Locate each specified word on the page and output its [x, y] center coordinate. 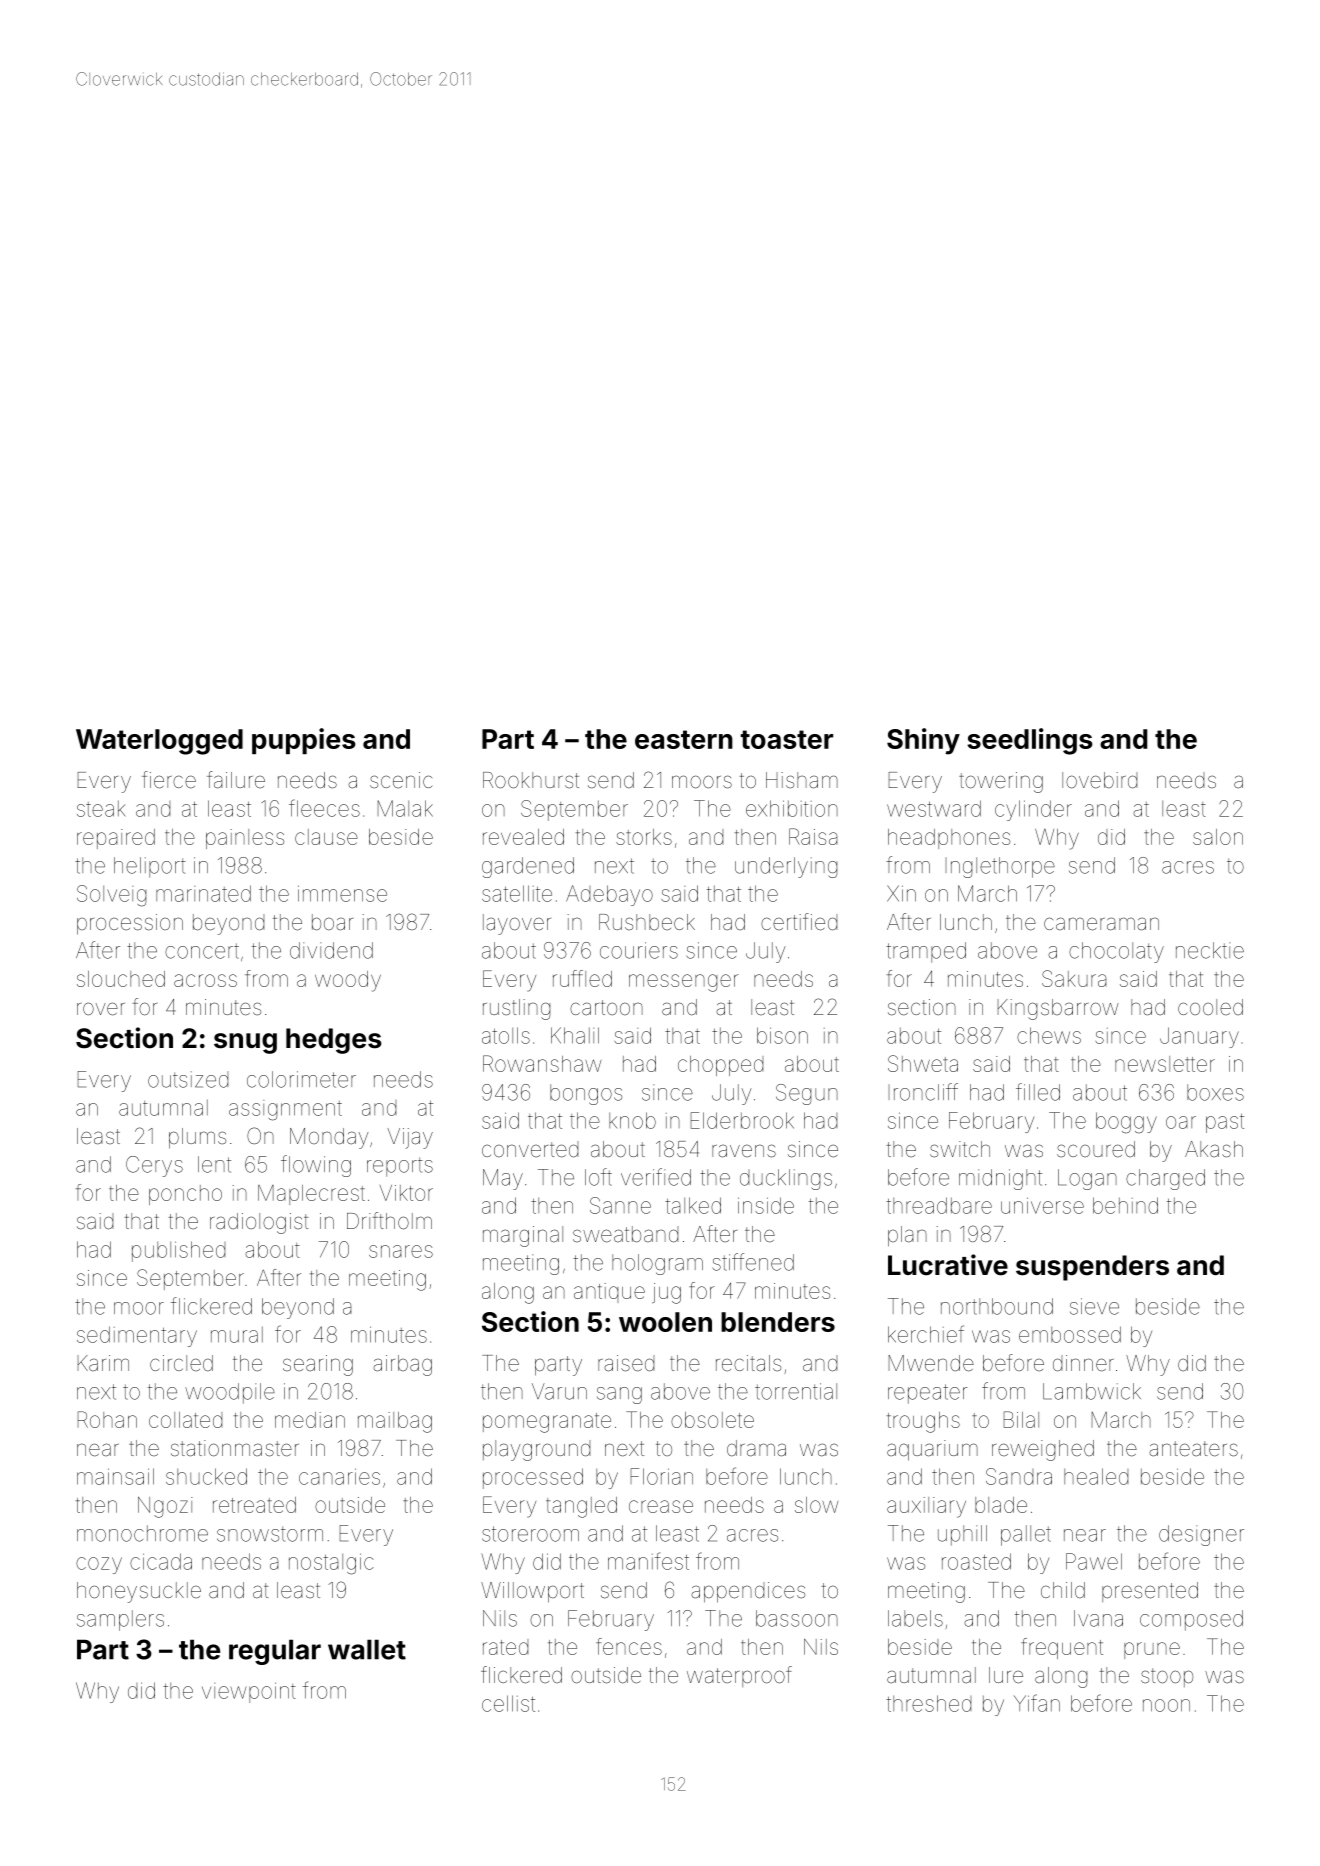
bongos [586, 1094]
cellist [508, 1703]
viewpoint [249, 1692]
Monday [329, 1138]
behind [1125, 1205]
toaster [787, 739]
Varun [559, 1391]
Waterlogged [159, 742]
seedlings [1030, 741]
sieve [1094, 1306]
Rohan [107, 1419]
